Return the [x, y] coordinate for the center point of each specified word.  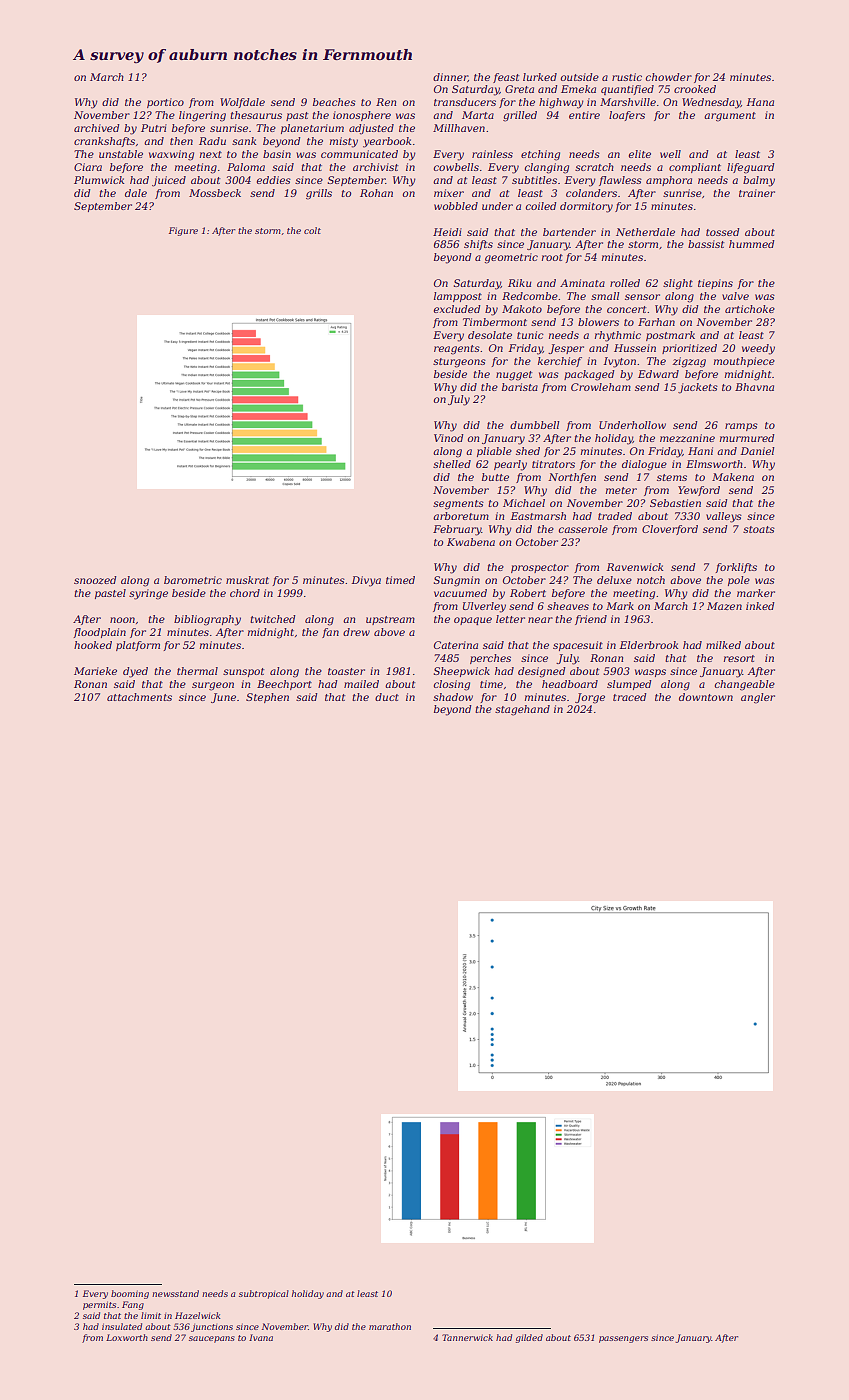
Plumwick [99, 180]
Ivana [261, 1337]
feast [506, 78]
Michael [524, 503]
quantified [627, 90]
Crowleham [601, 387]
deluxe [614, 580]
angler [758, 698]
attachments [139, 697]
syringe [148, 594]
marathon [390, 1326]
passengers [623, 1339]
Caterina [456, 645]
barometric [193, 580]
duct [387, 697]
